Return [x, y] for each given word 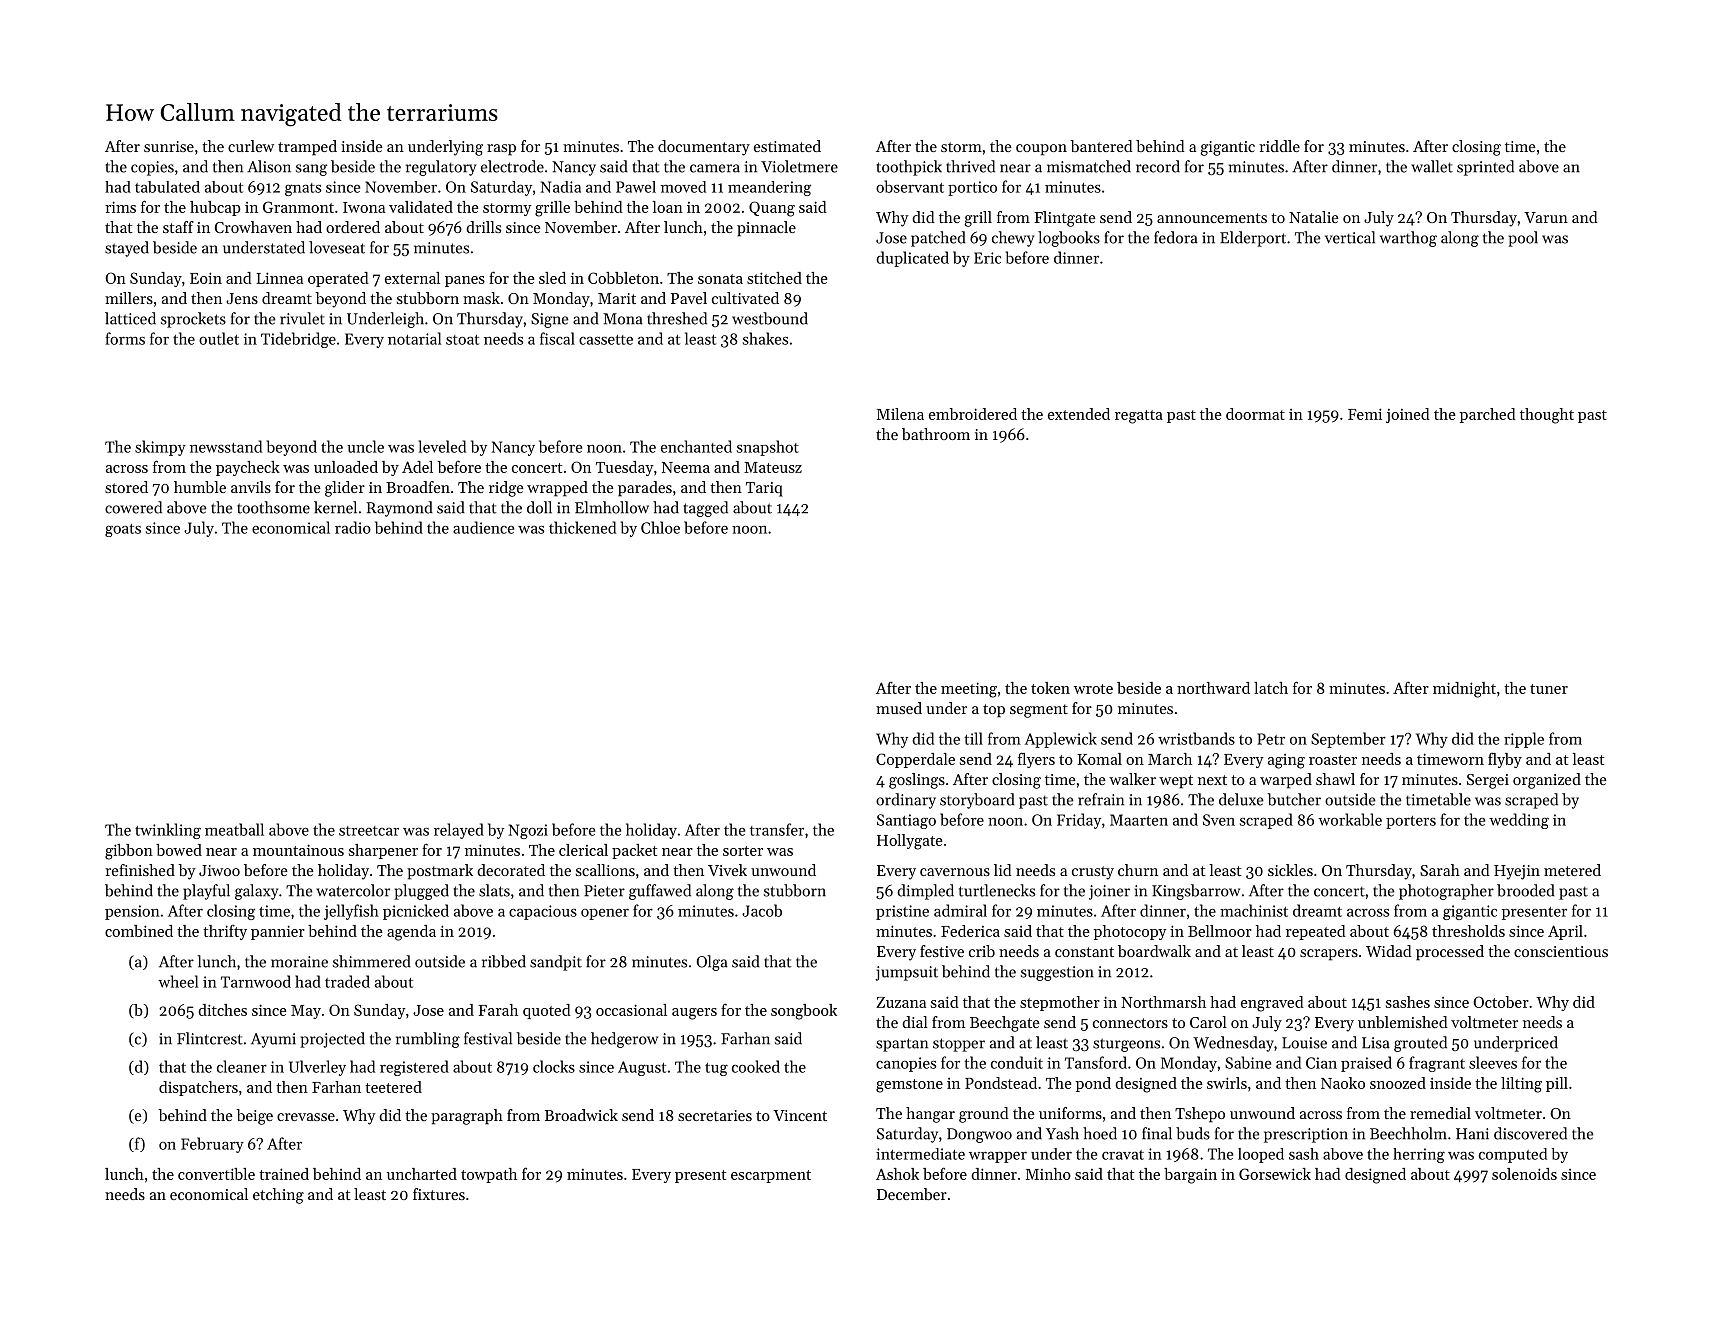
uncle [365, 446]
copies [152, 168]
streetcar [369, 831]
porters [1411, 822]
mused [899, 708]
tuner [1549, 689]
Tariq [764, 489]
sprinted [1485, 168]
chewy [1013, 239]
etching [278, 1196]
